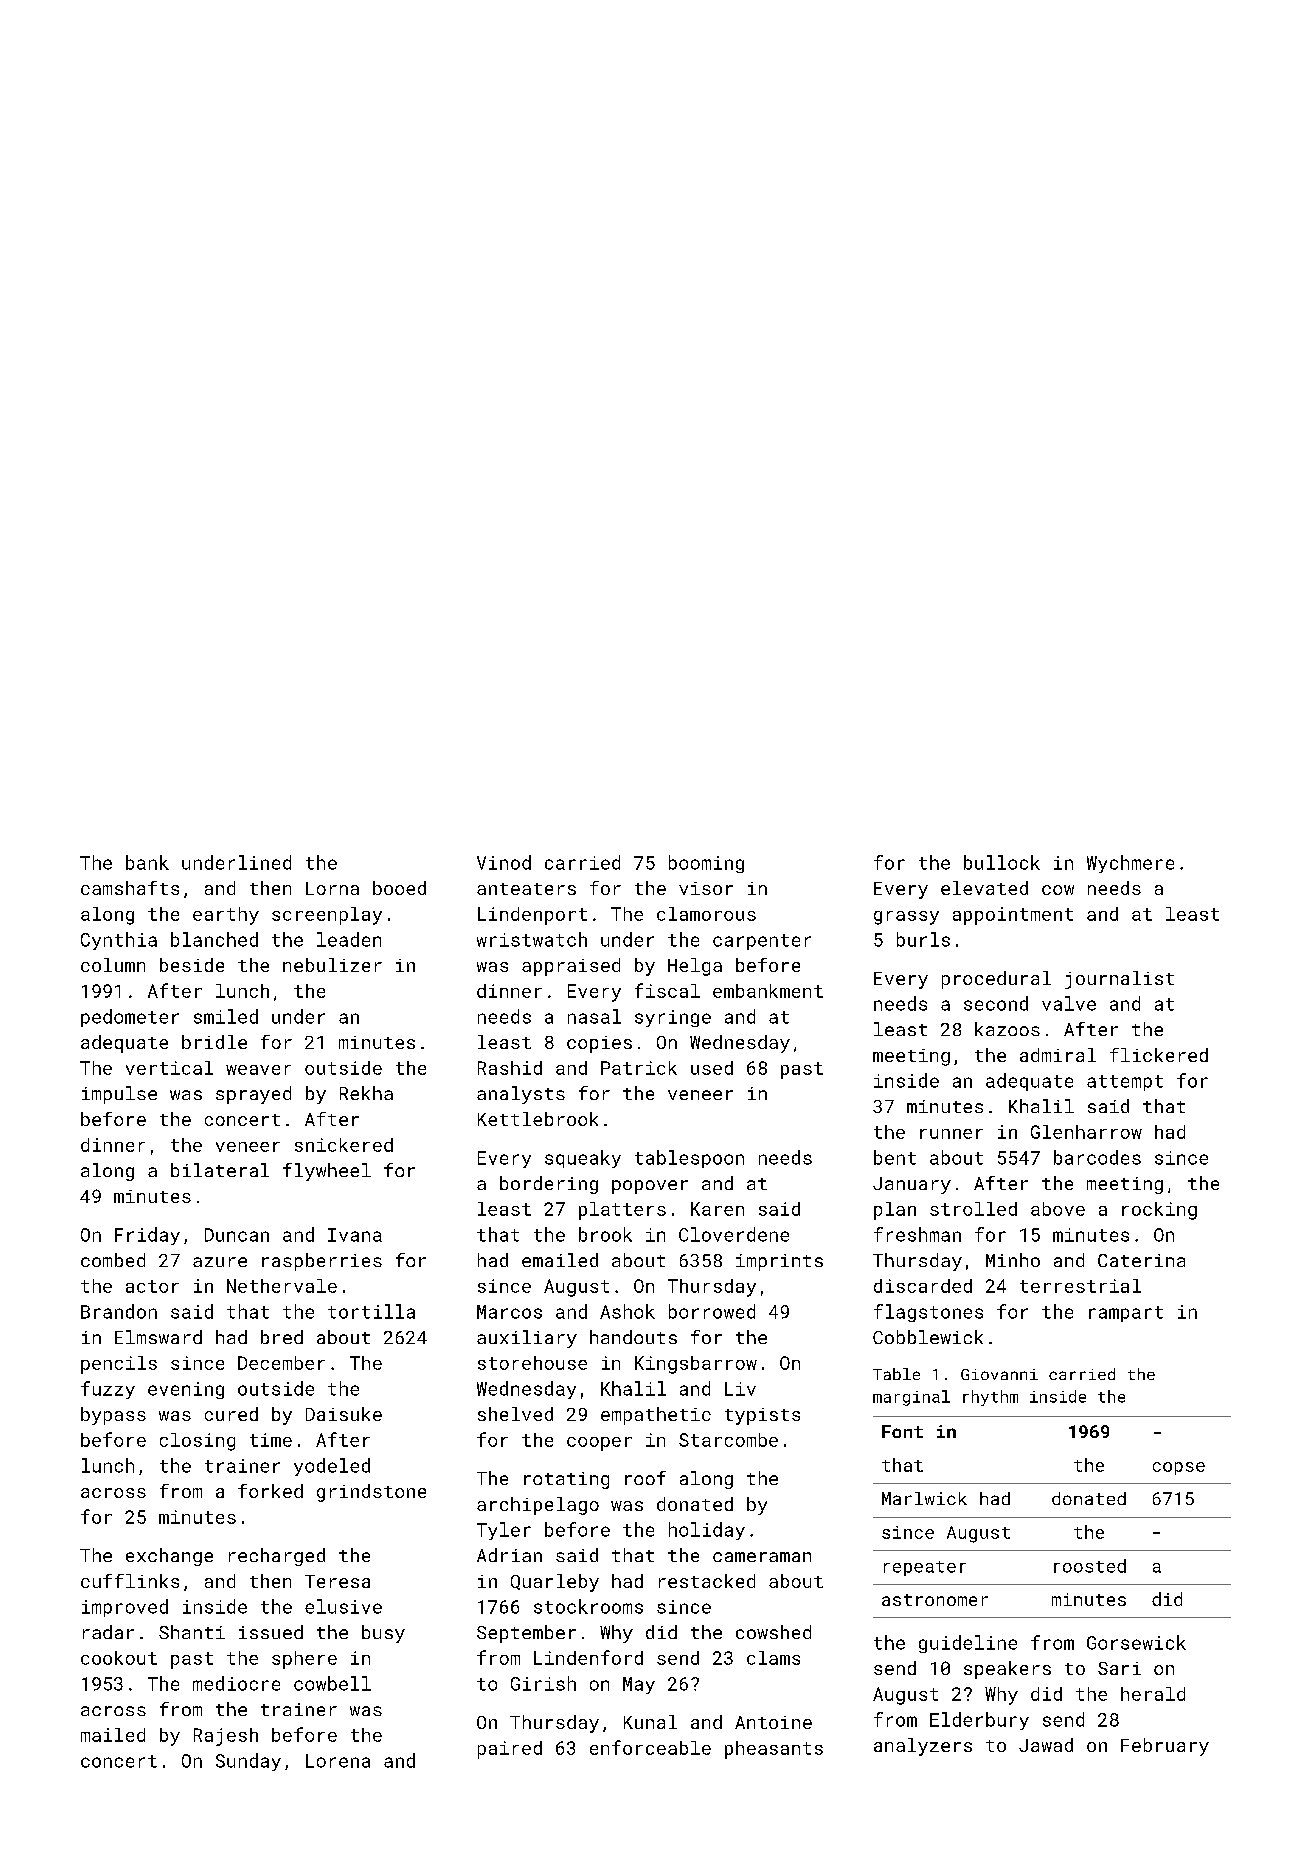 The height and width of the screenshot is (1855, 1311). Describe the element at coordinates (169, 1557) in the screenshot. I see `exchange` at that location.
